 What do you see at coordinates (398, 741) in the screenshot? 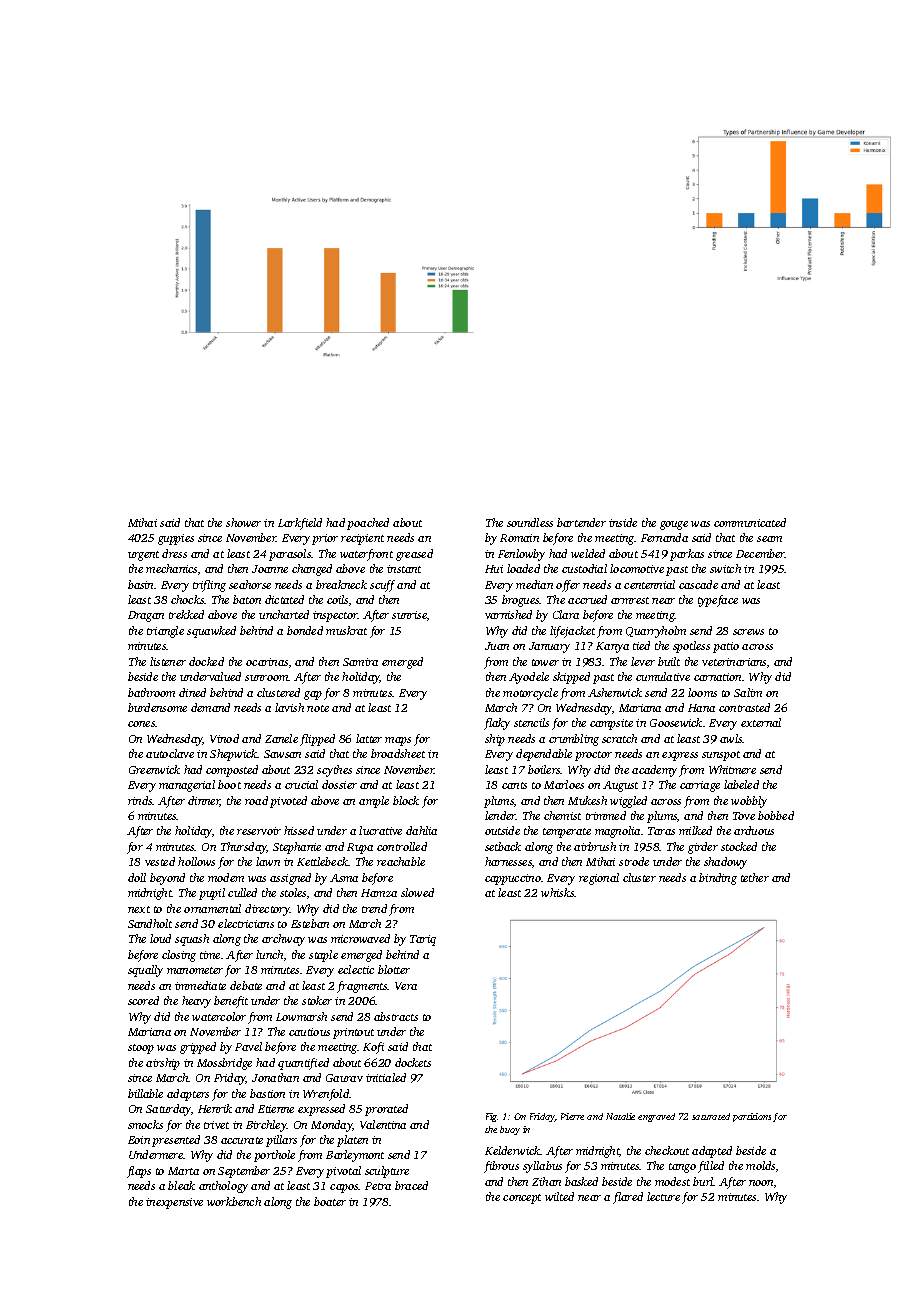
I see `maps` at bounding box center [398, 741].
